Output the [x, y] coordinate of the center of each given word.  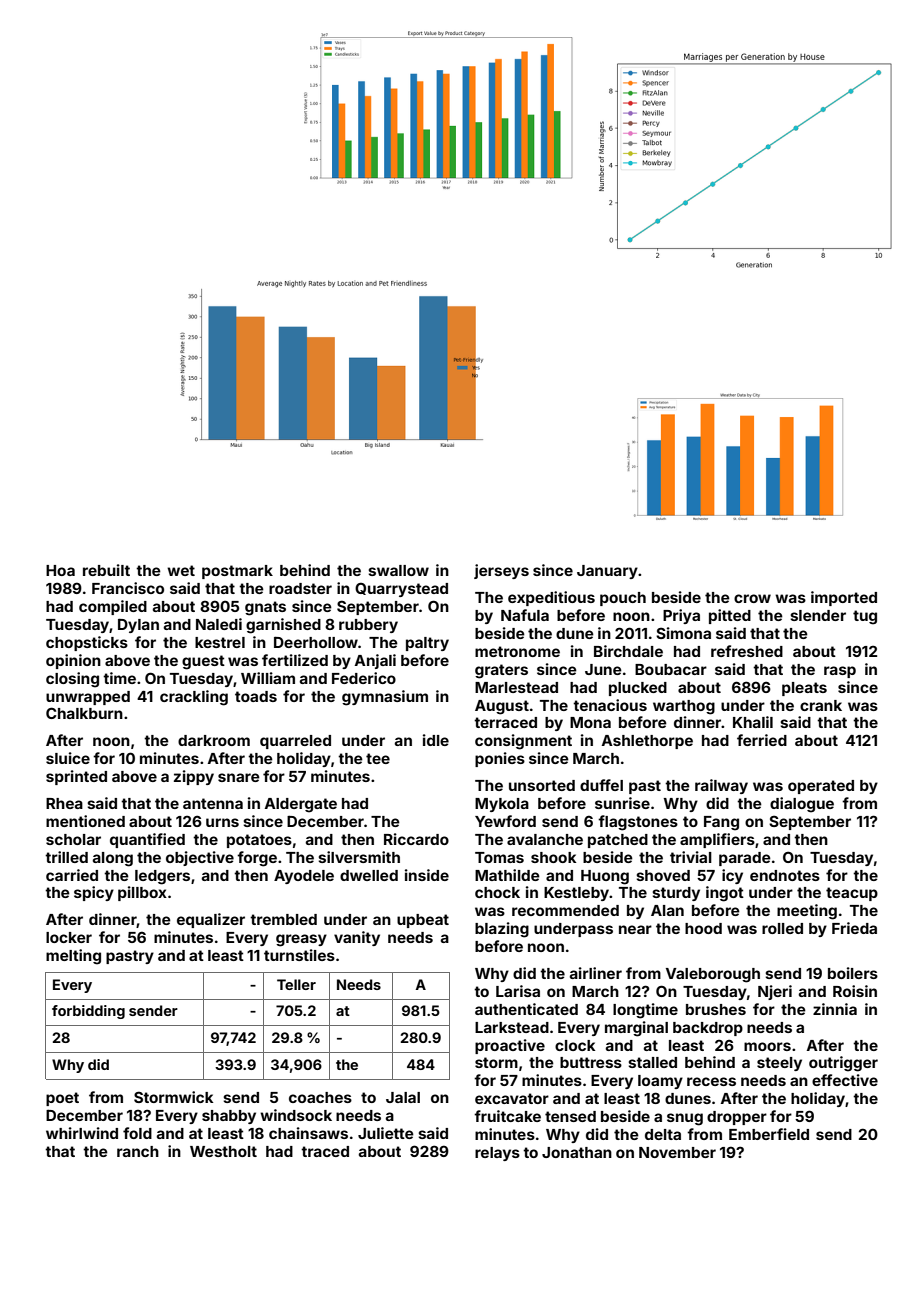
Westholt [223, 1151]
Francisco [128, 588]
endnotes [785, 875]
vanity [357, 938]
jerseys [501, 571]
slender [818, 615]
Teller [296, 984]
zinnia [835, 1009]
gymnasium [385, 698]
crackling [194, 698]
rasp [840, 672]
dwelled [369, 875]
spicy [94, 893]
